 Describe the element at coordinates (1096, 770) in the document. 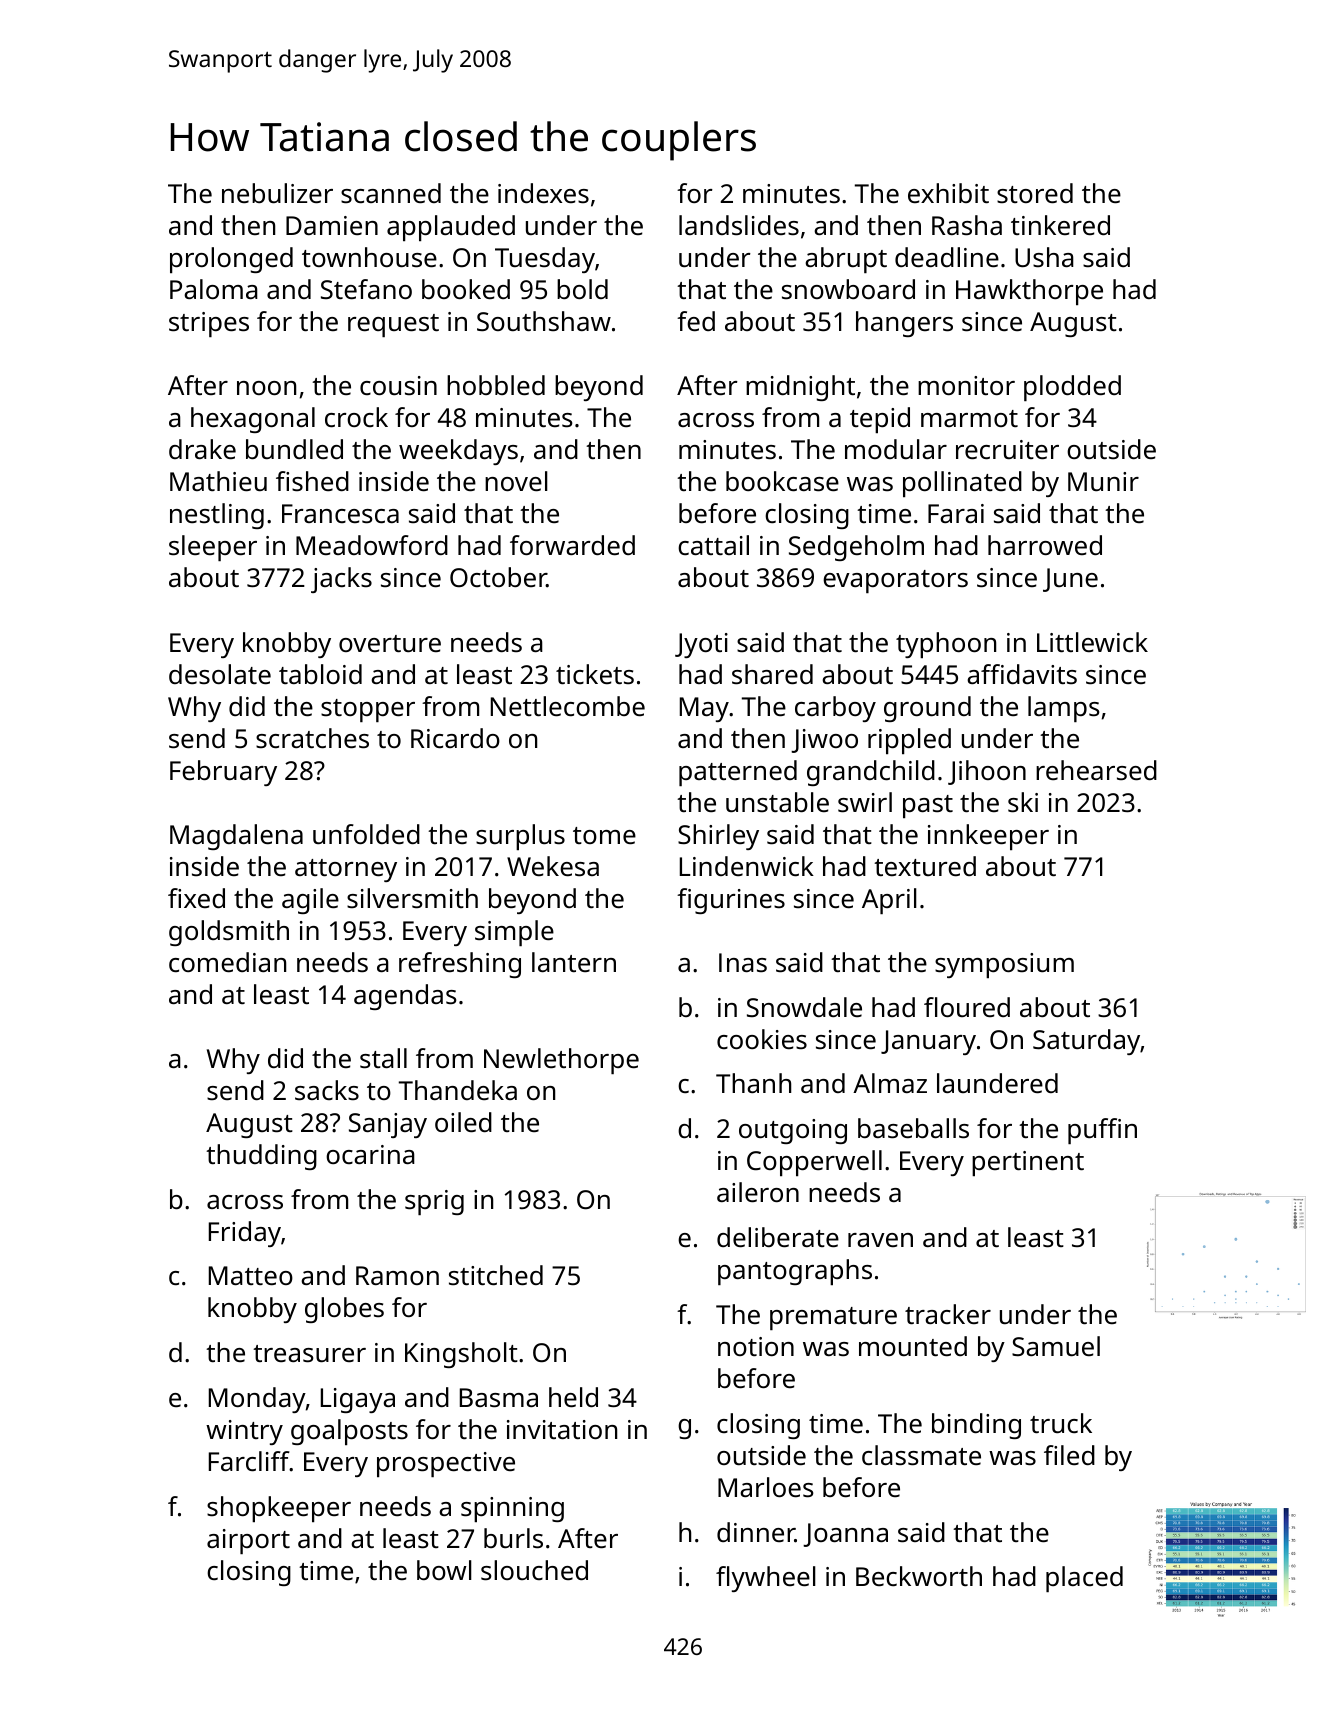

I see `rehearsed` at that location.
